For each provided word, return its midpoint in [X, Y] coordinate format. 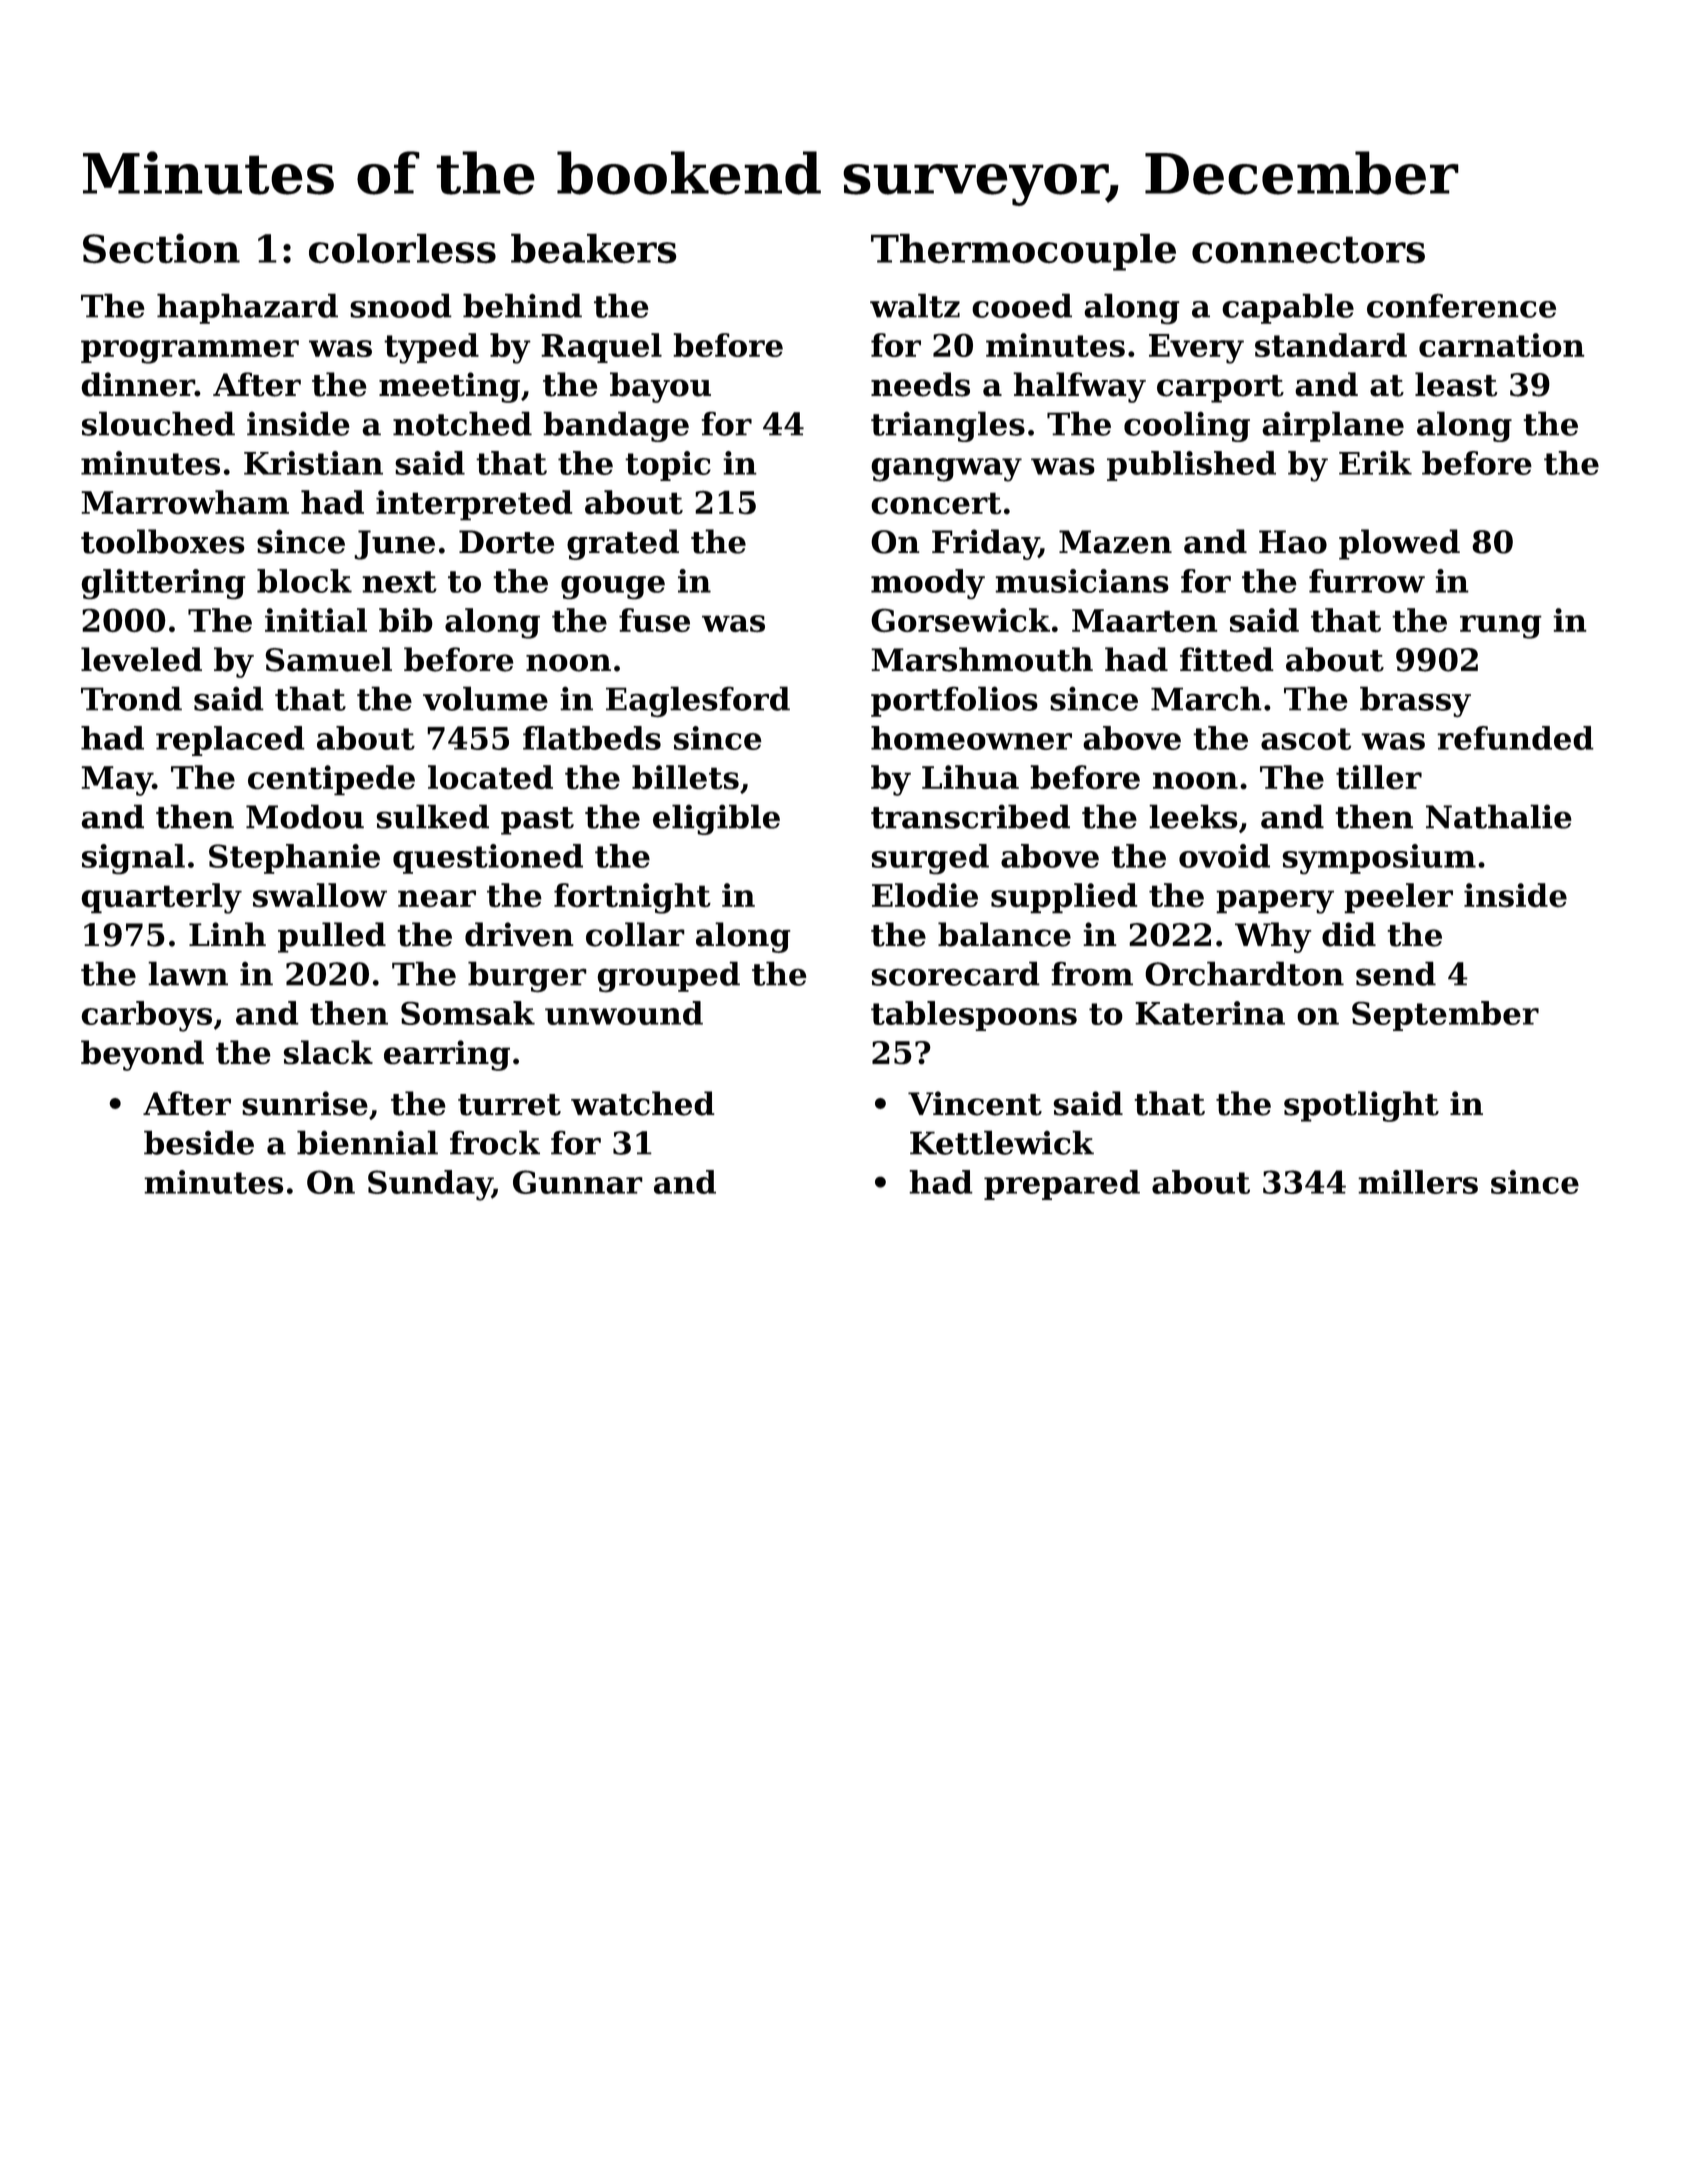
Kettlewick [1002, 1142]
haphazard [247, 308]
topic [668, 466]
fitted [1227, 659]
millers [1418, 1182]
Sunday [430, 1185]
